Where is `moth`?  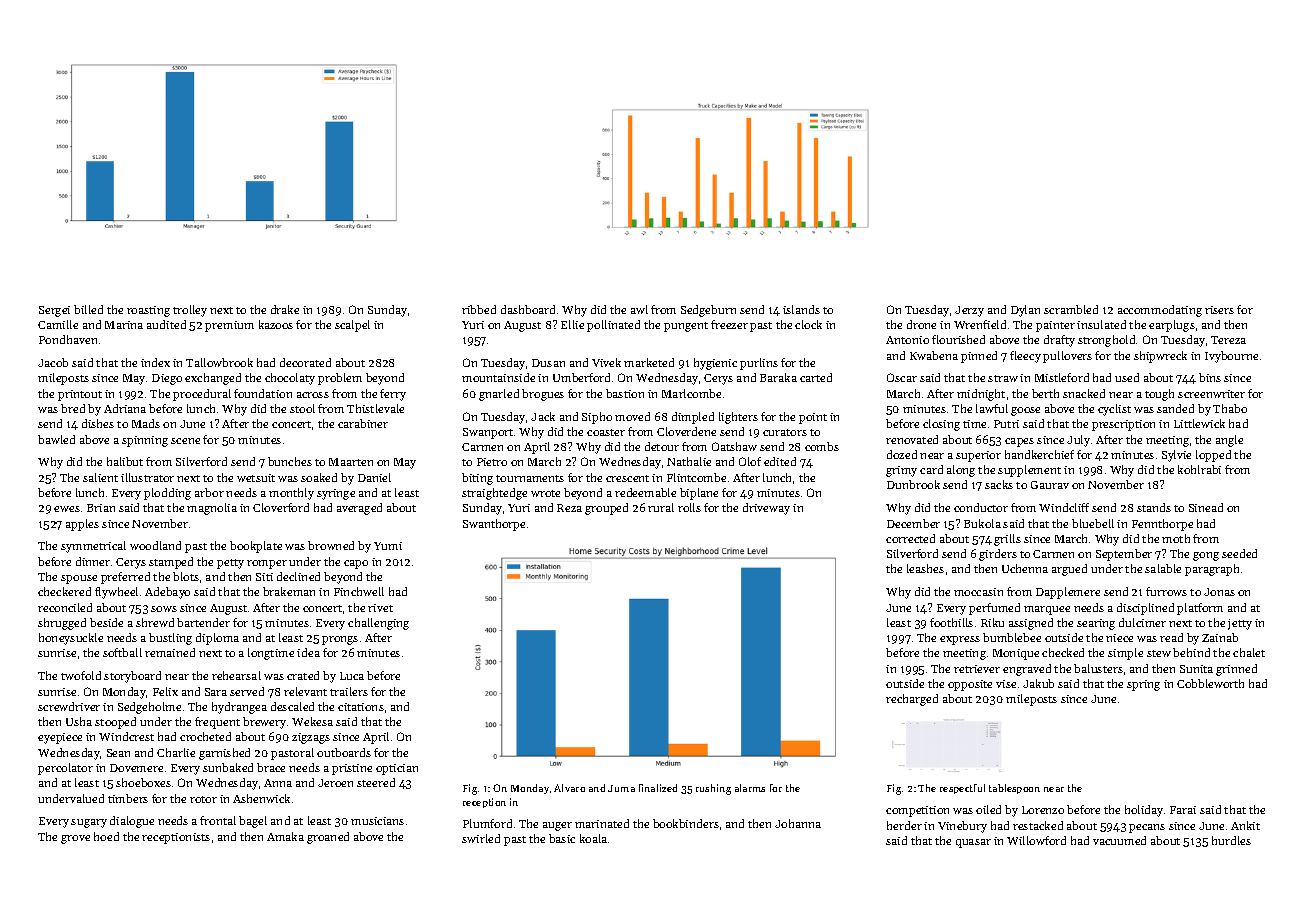
moth is located at coordinates (1176, 538).
